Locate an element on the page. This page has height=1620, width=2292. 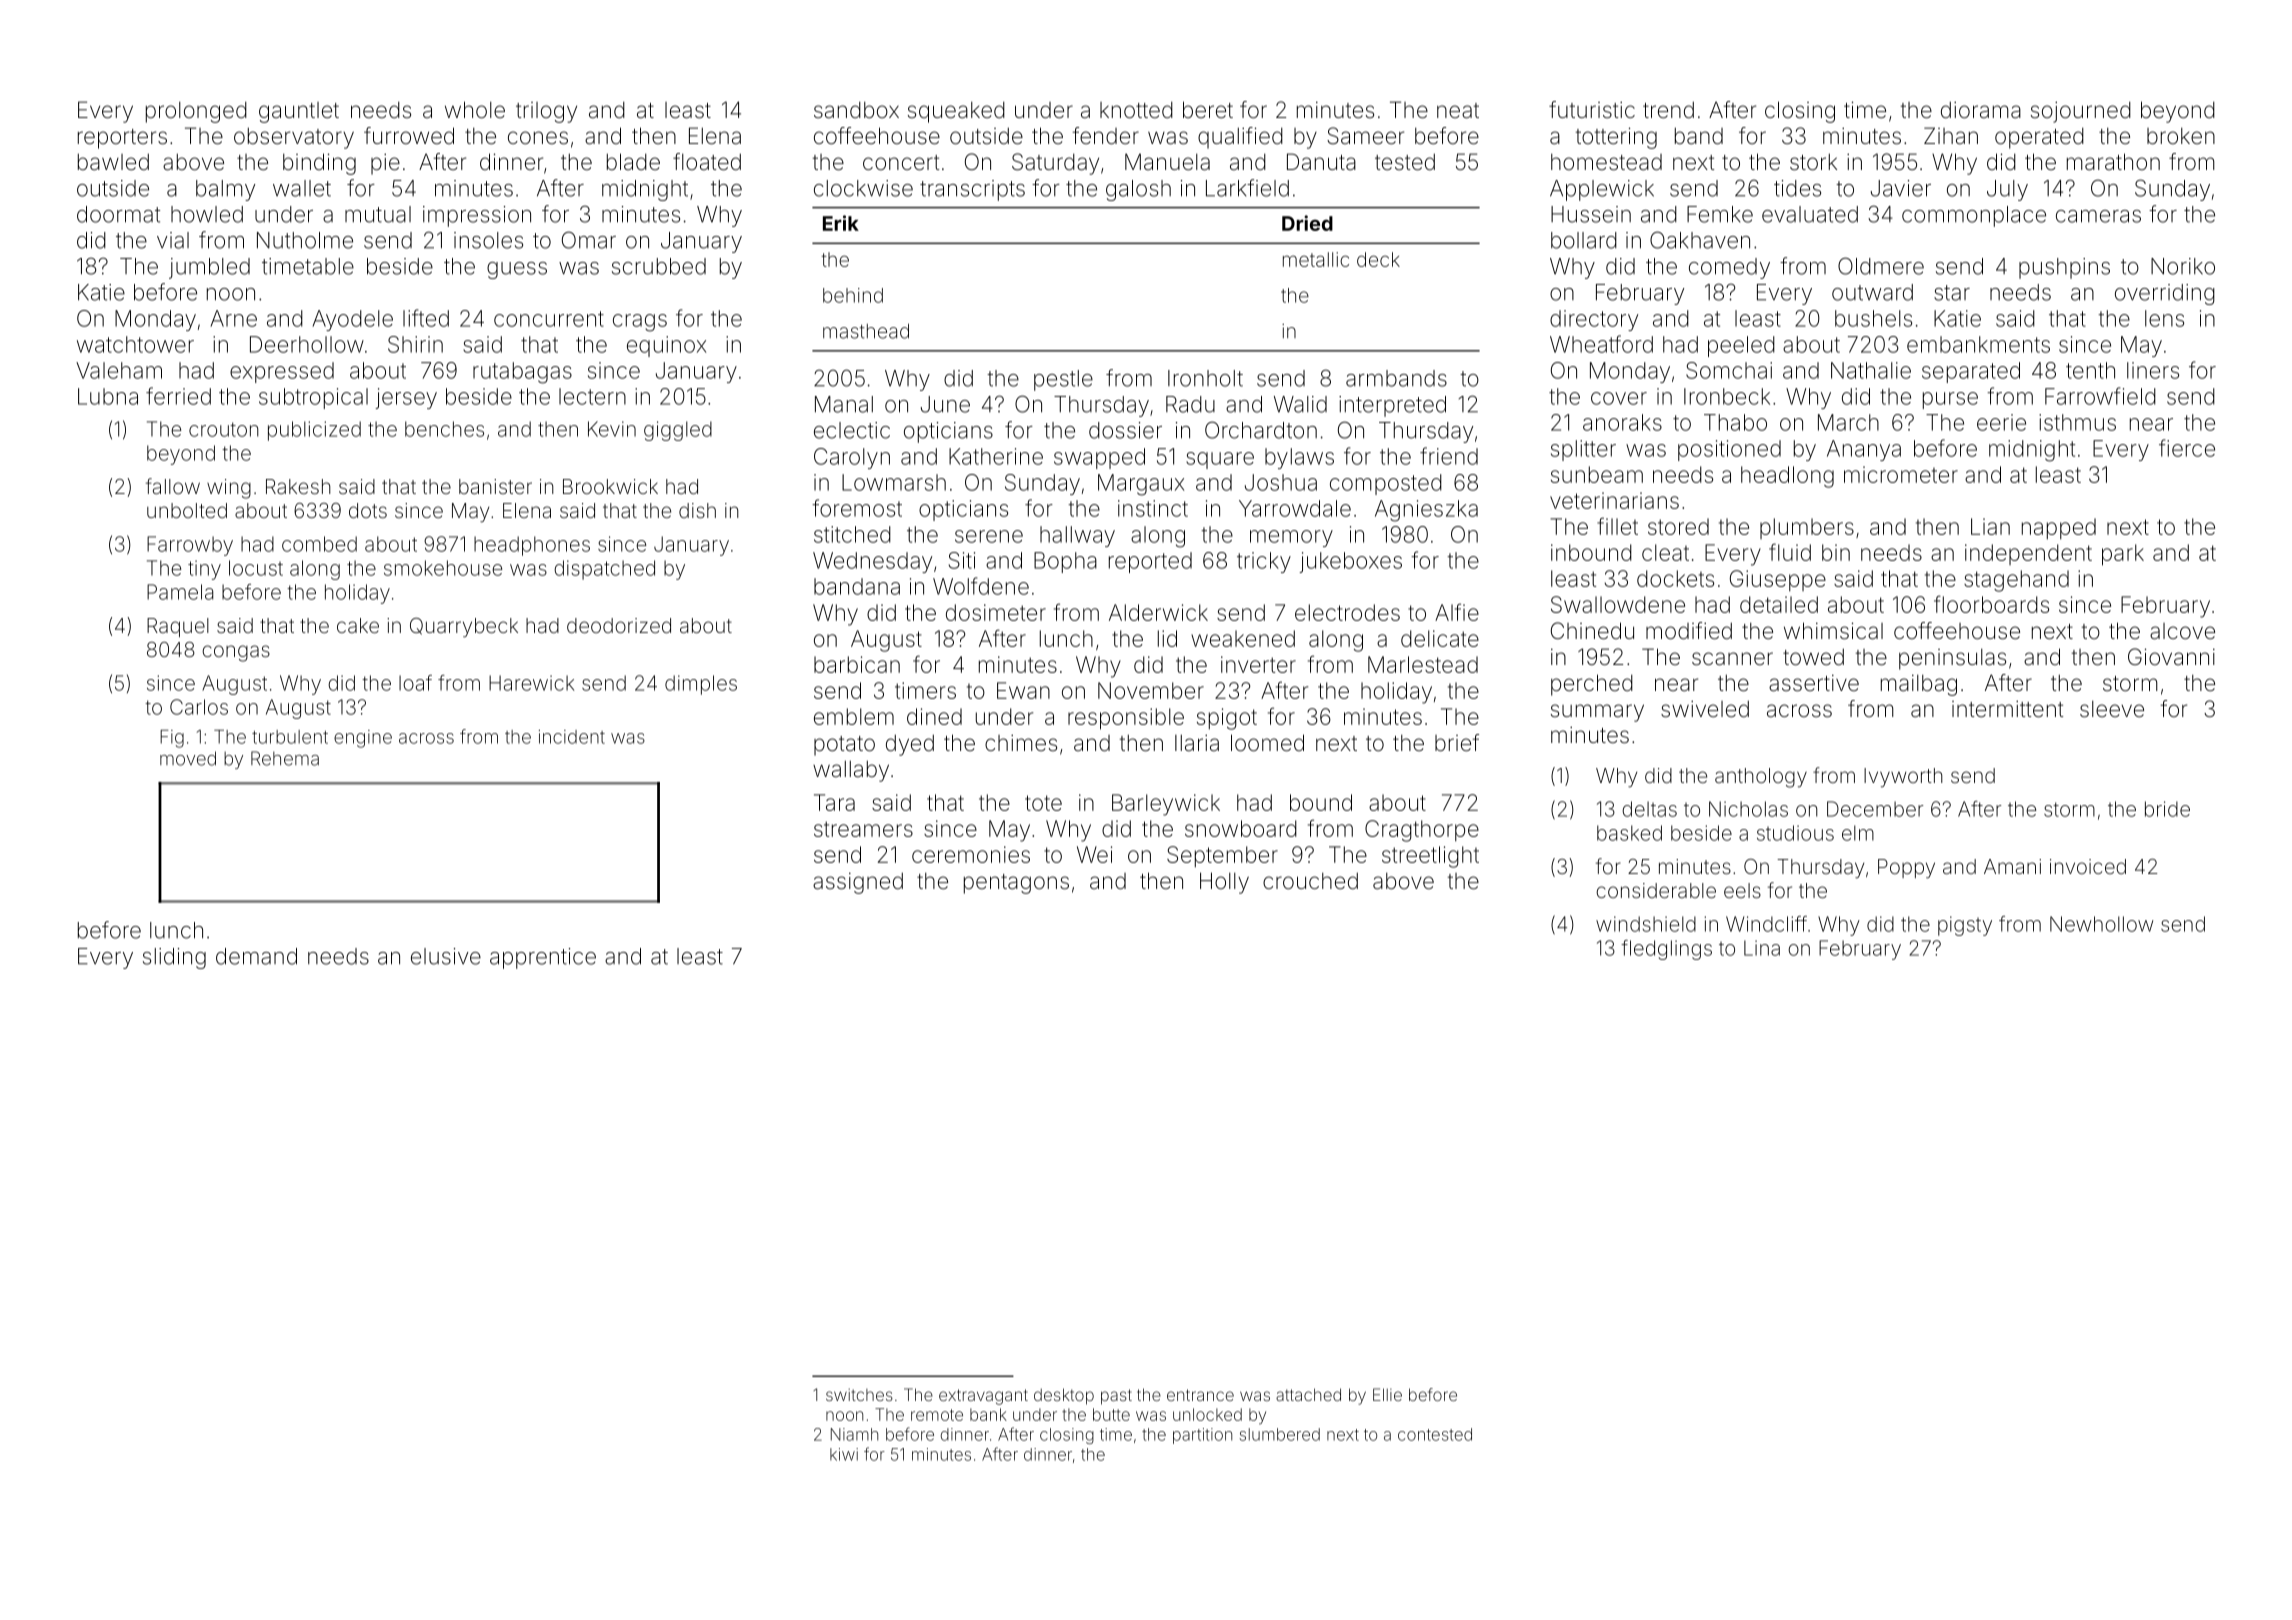
fledglings is located at coordinates (1666, 950).
